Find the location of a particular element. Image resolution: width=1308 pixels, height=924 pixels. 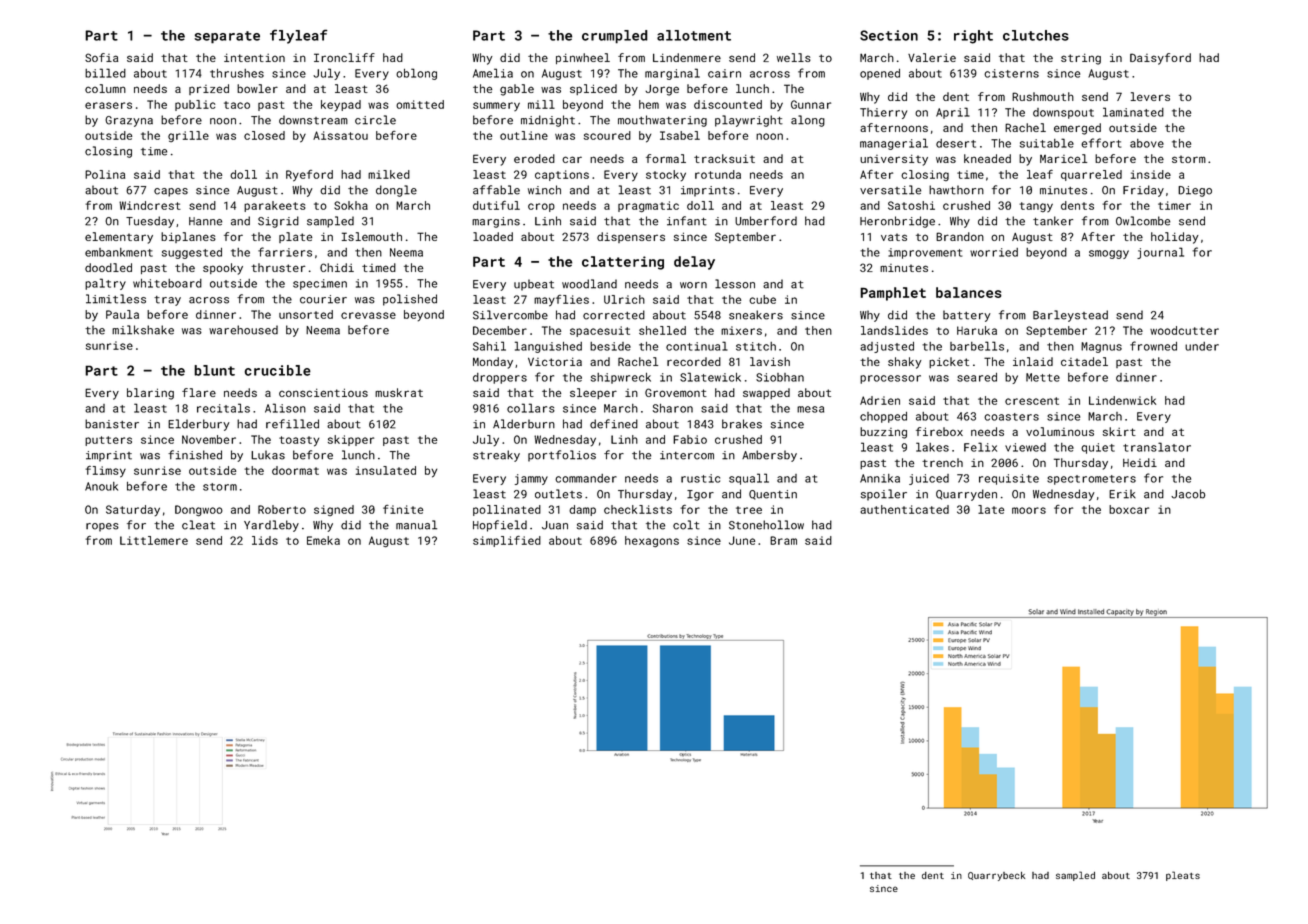

scoured is located at coordinates (607, 135).
